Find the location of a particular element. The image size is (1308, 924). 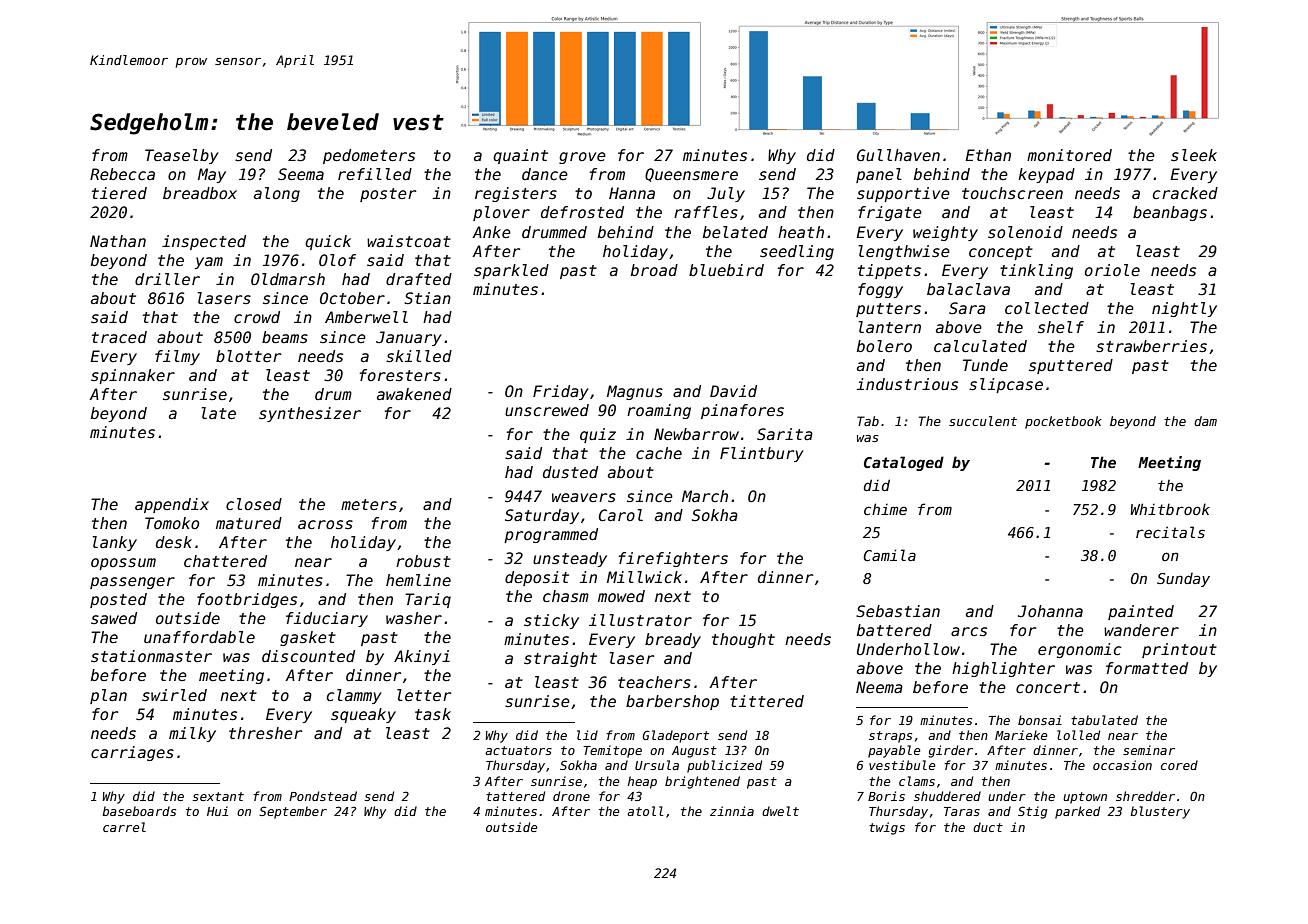

sleek is located at coordinates (1194, 155).
